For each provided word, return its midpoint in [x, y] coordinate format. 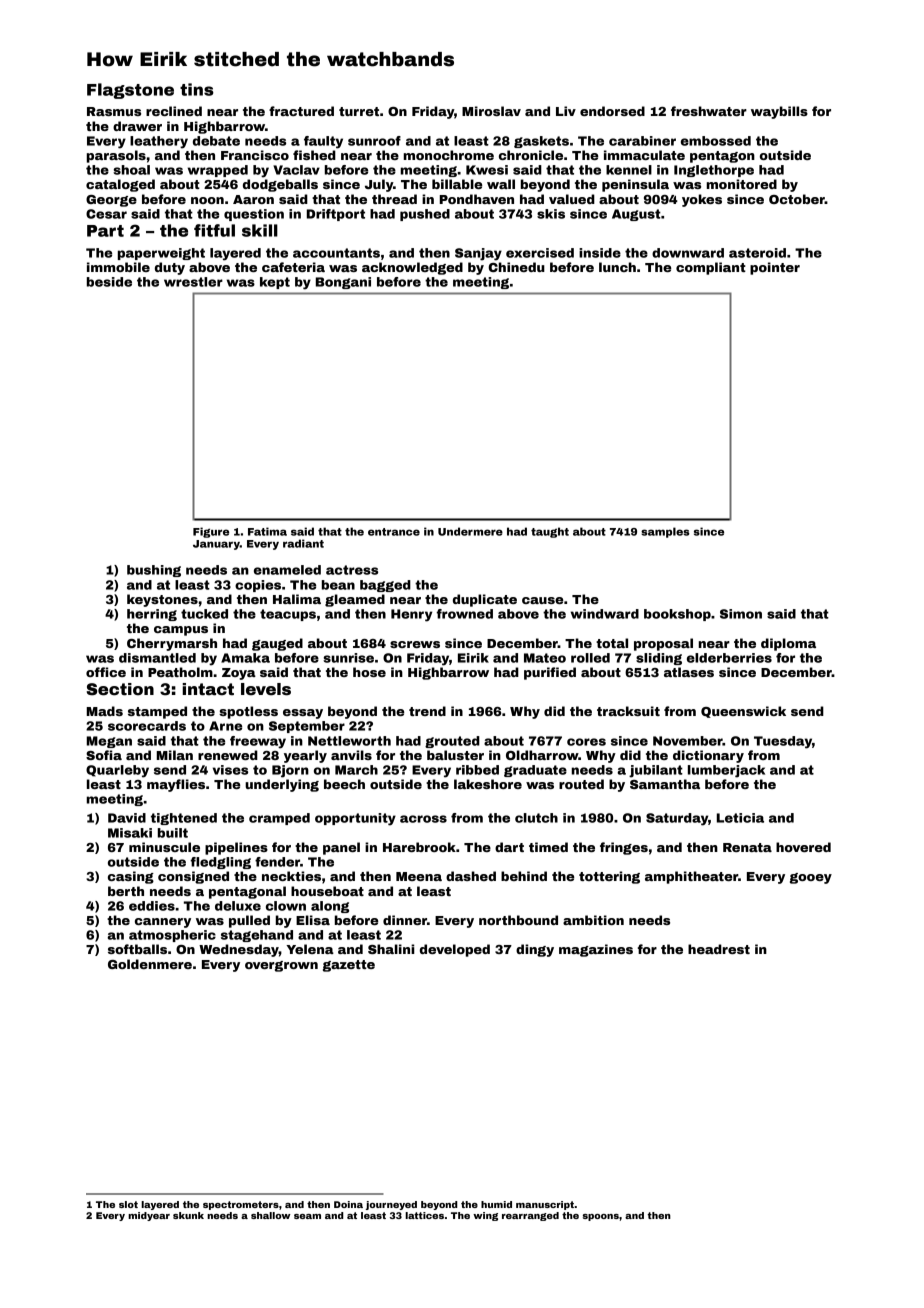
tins [197, 89]
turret [359, 111]
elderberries [729, 658]
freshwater [709, 111]
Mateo [545, 658]
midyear [149, 1216]
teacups [288, 615]
